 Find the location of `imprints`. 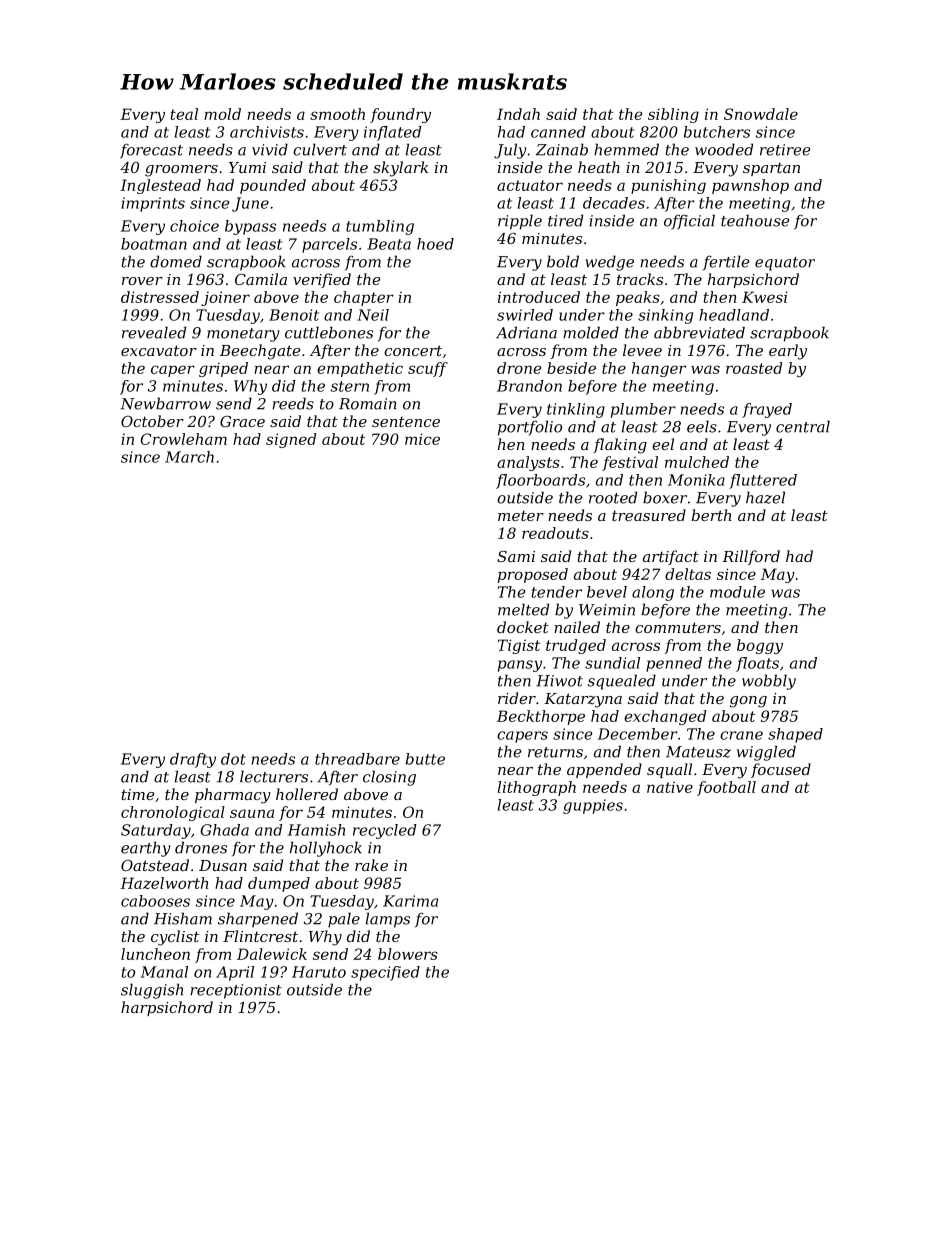

imprints is located at coordinates (153, 204).
